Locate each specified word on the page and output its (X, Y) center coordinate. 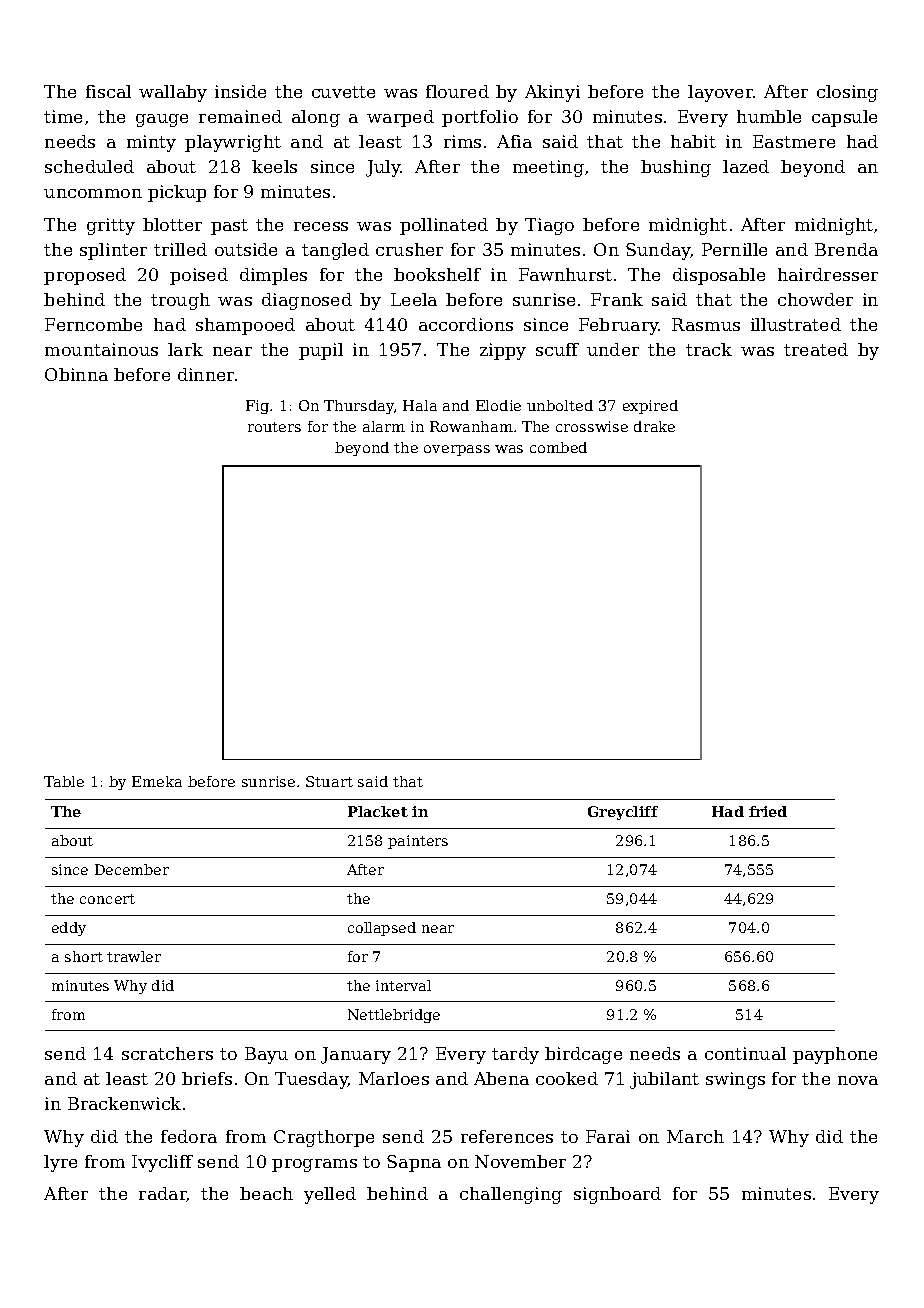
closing (847, 93)
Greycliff (623, 813)
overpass (457, 450)
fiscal (108, 91)
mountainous (101, 349)
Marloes (394, 1078)
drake (654, 426)
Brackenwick (124, 1103)
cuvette (343, 92)
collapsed (382, 929)
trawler (134, 956)
